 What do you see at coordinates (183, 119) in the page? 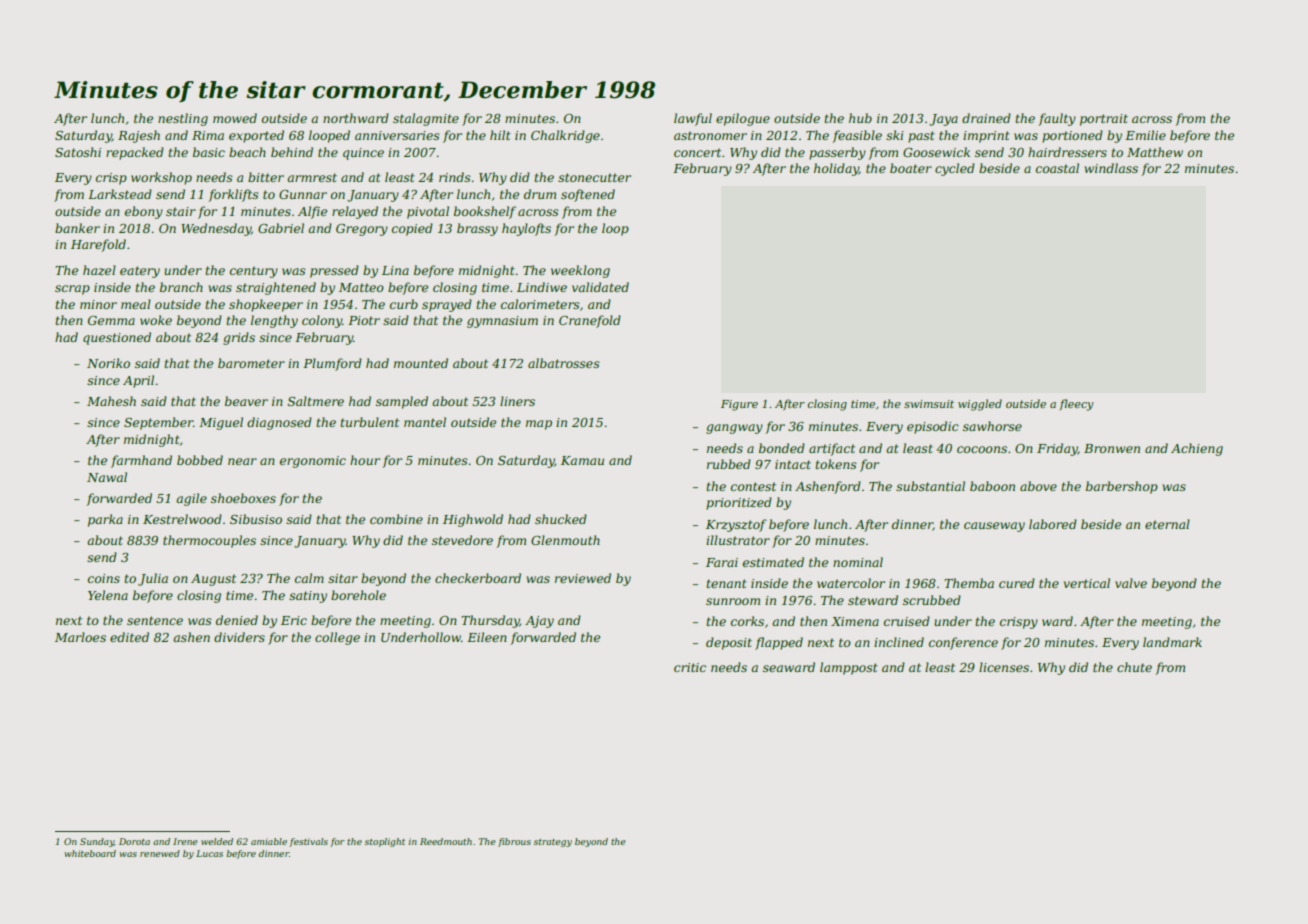
I see `nestling` at bounding box center [183, 119].
